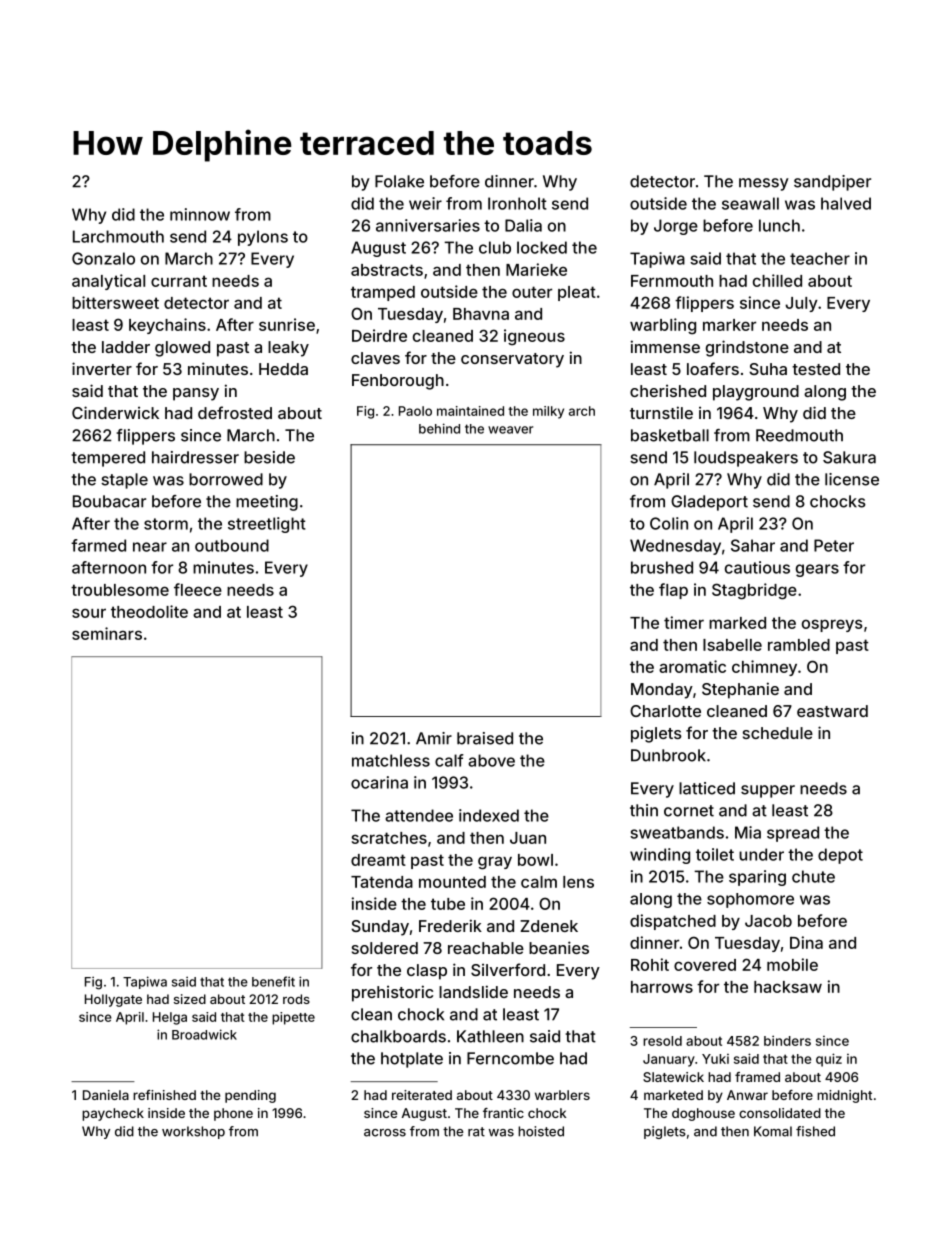 The width and height of the image is (952, 1233). I want to click on farmed, so click(98, 545).
